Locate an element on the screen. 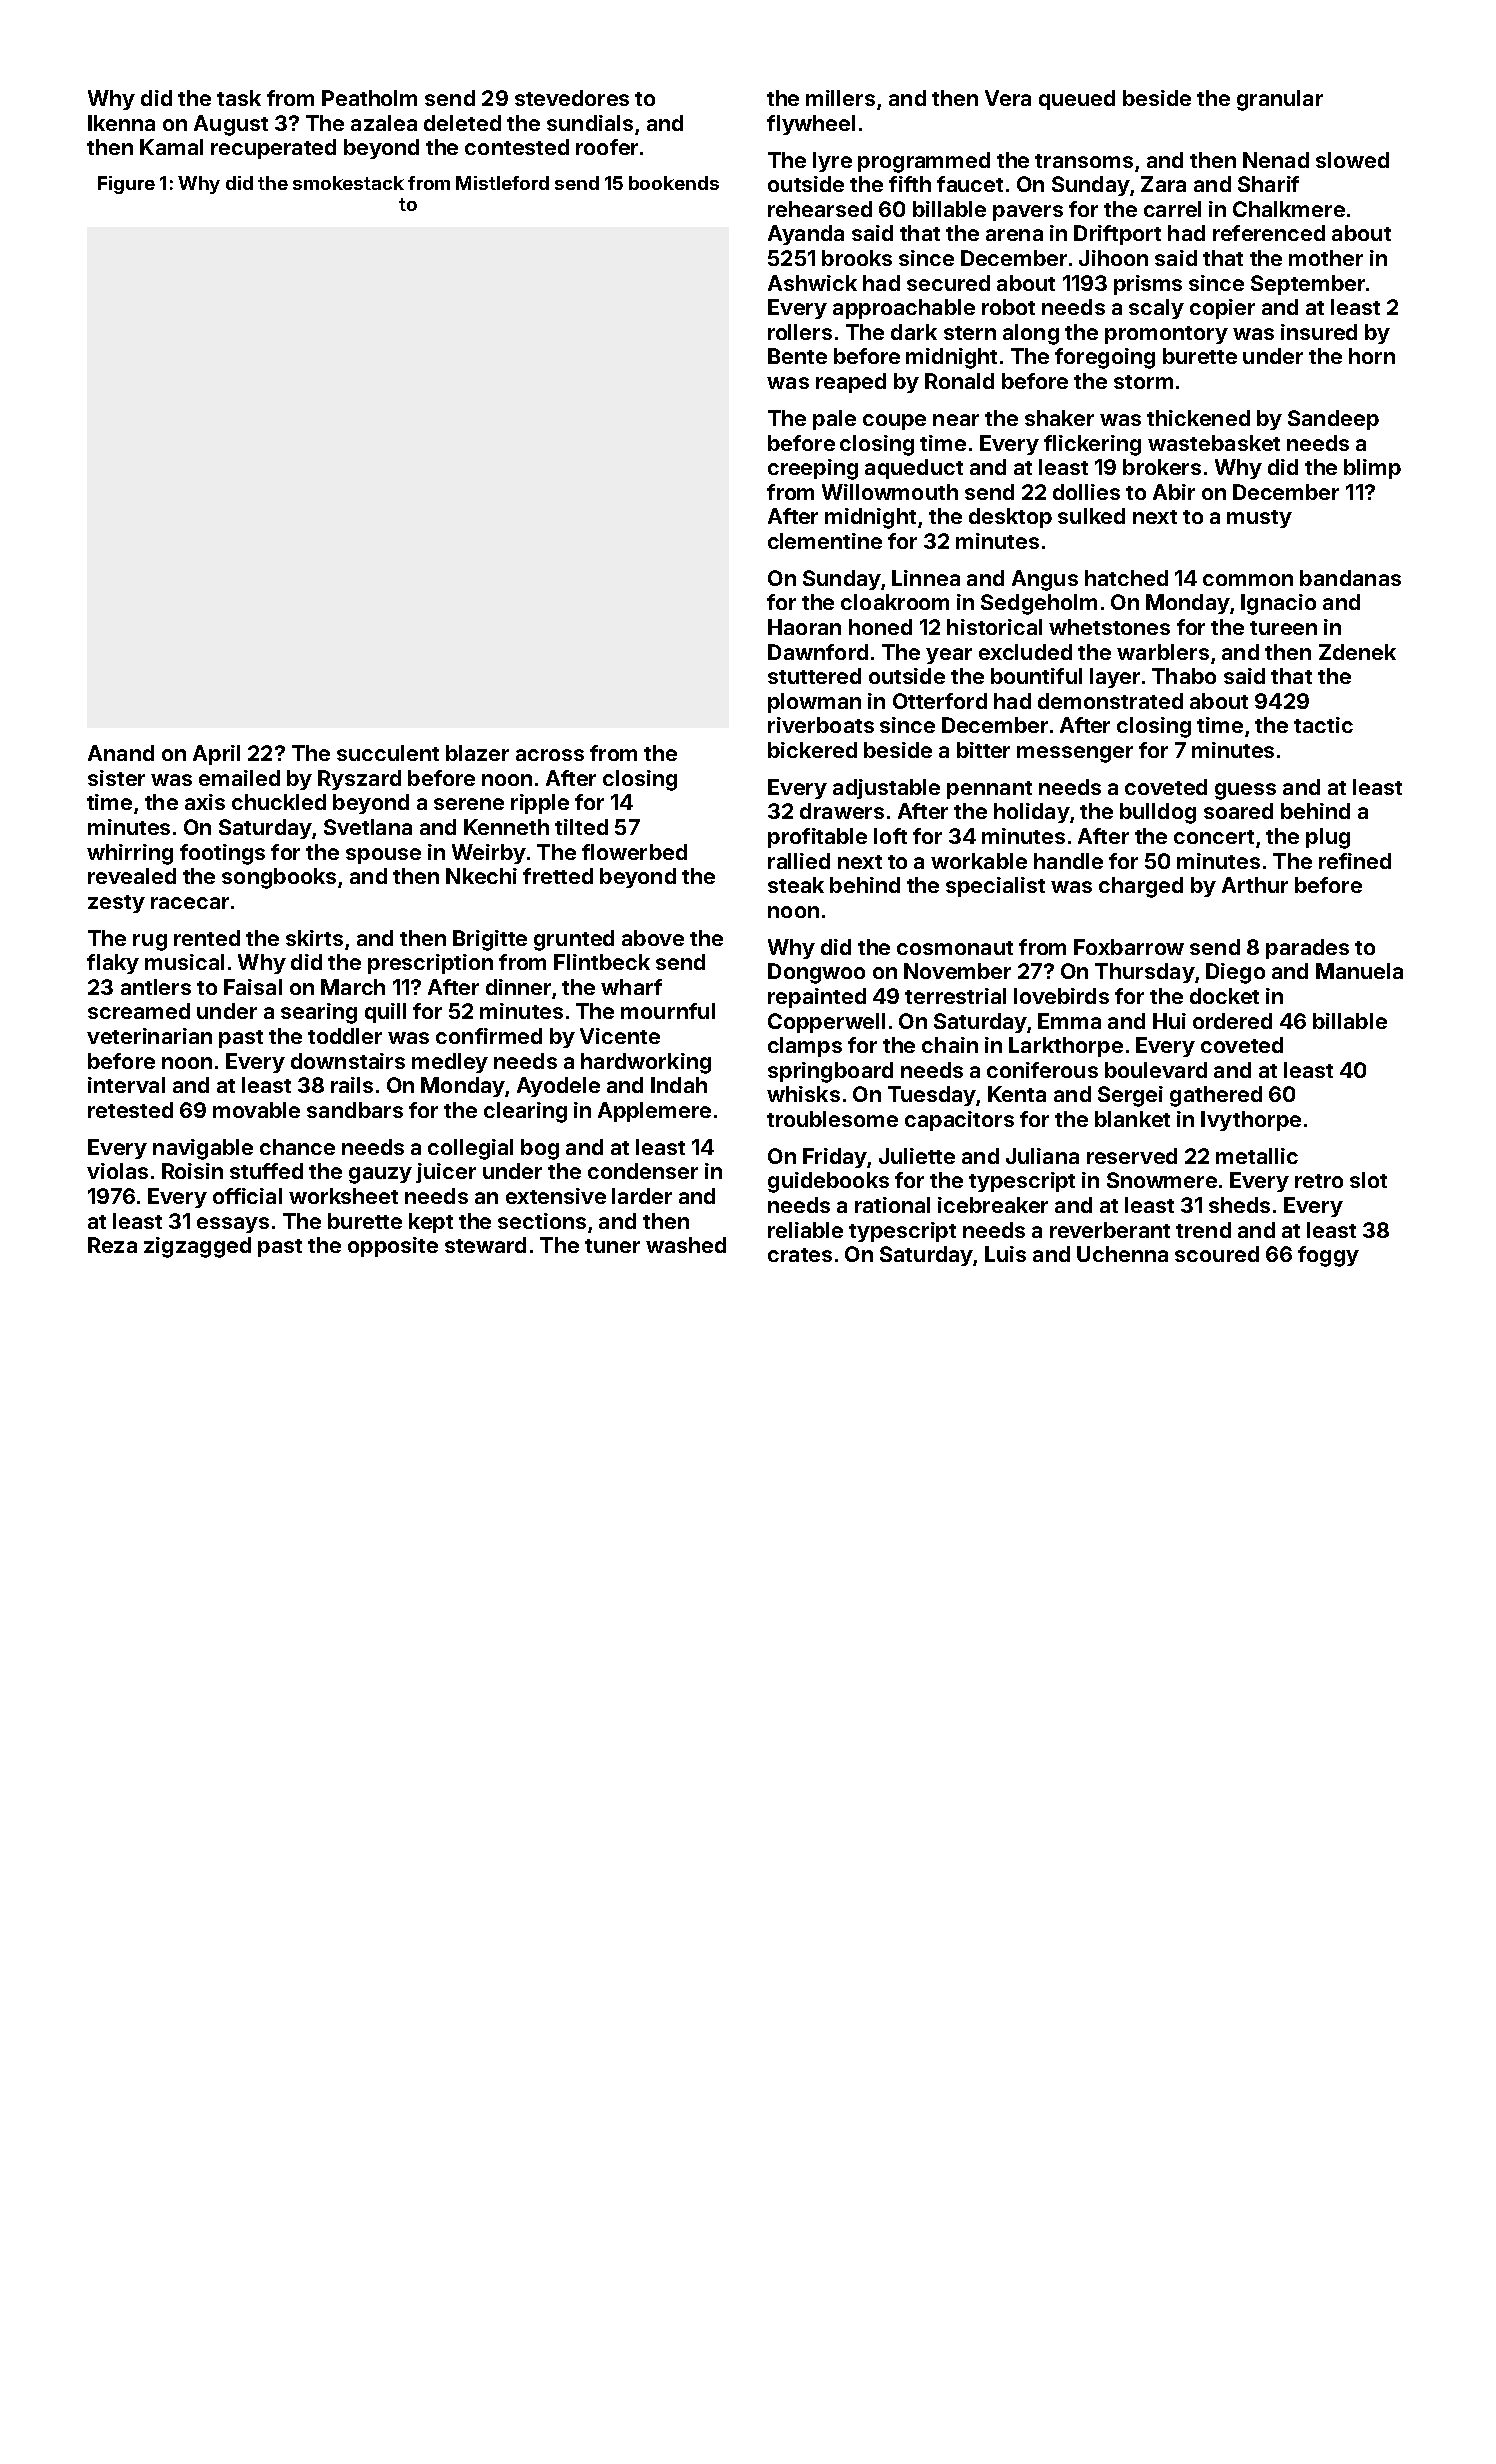  Bente is located at coordinates (797, 356).
